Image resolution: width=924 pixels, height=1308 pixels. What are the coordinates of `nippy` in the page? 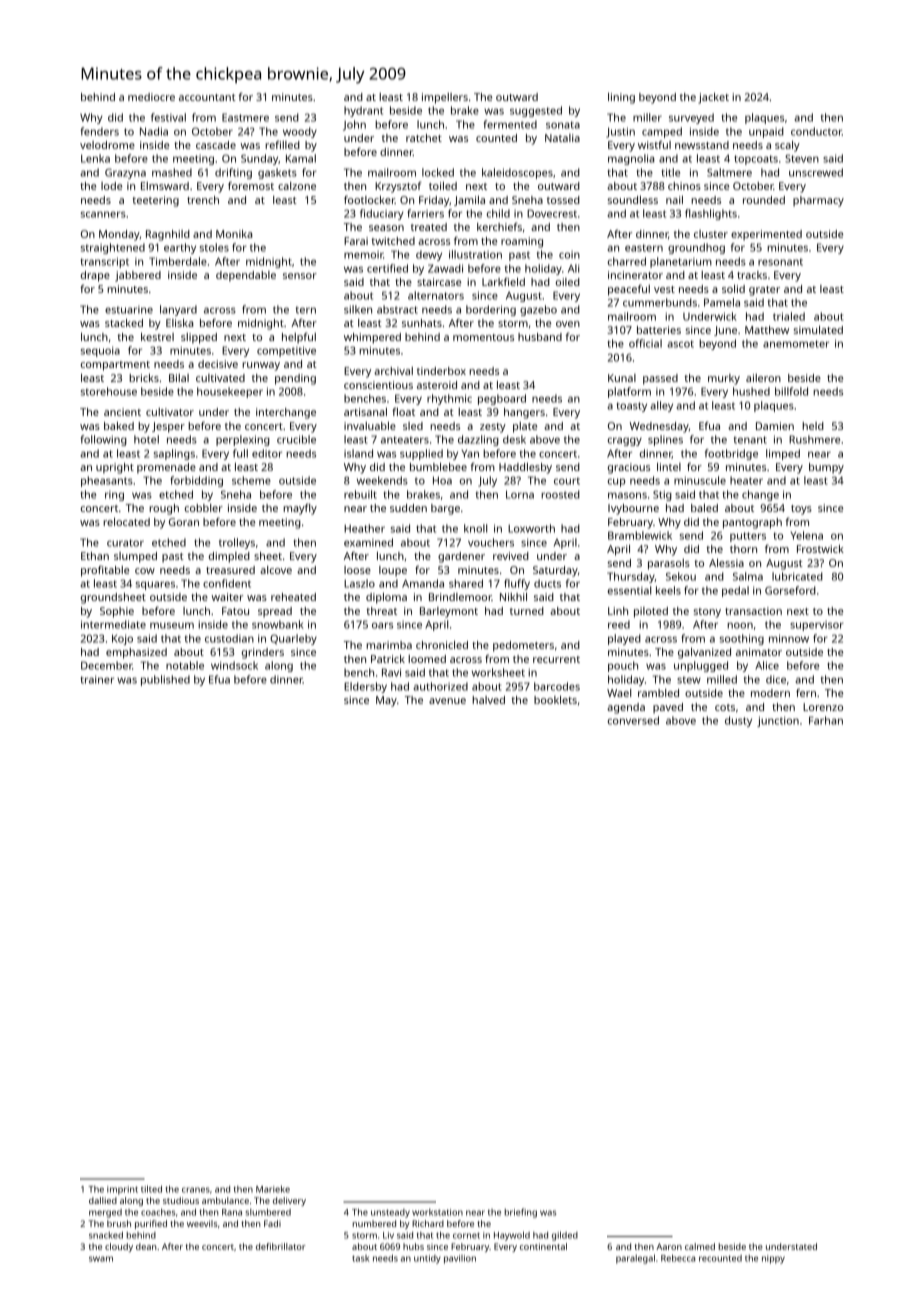 It's located at (773, 1259).
